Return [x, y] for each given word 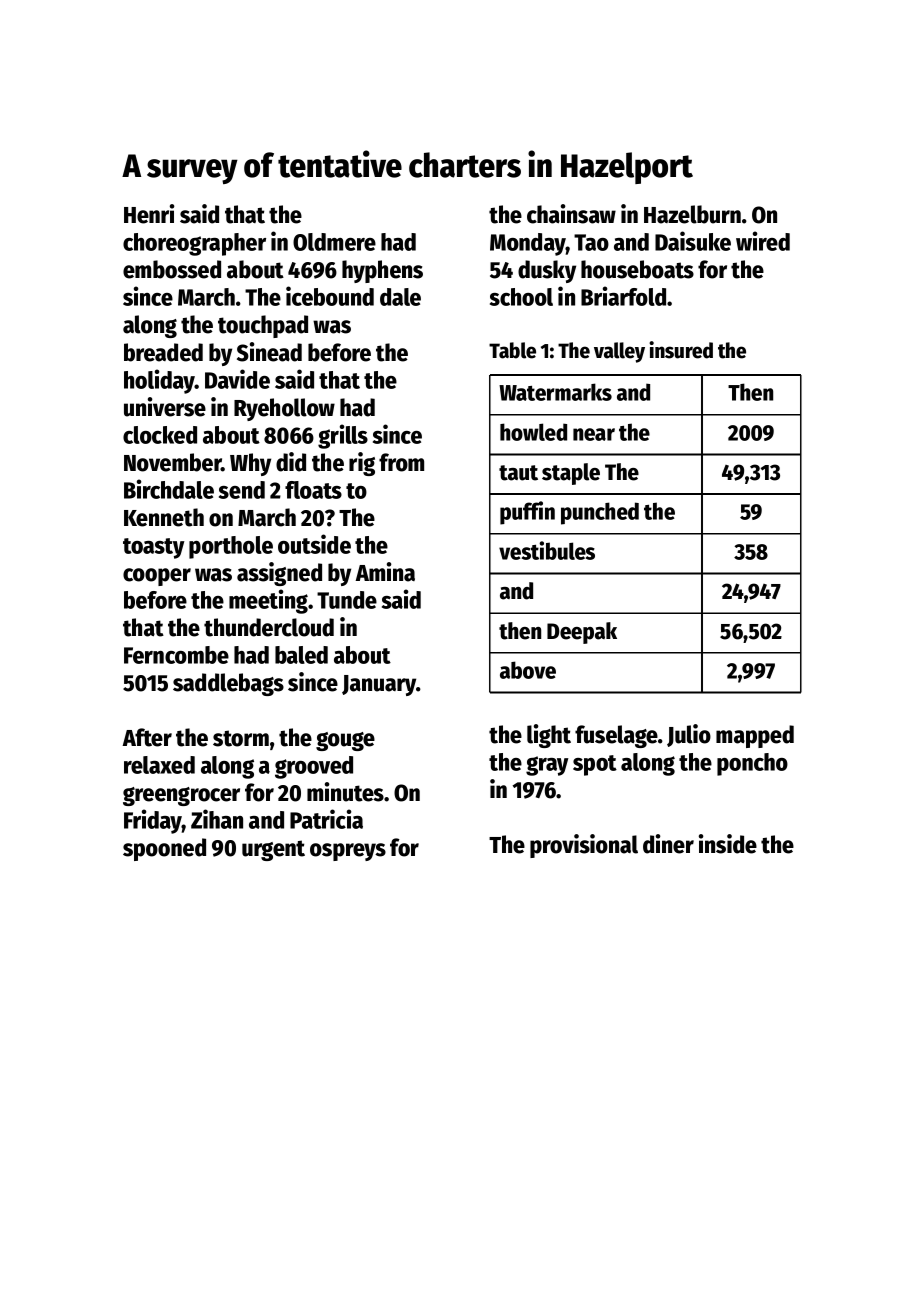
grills [343, 436]
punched [600, 513]
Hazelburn [692, 214]
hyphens [382, 271]
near [594, 434]
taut [518, 473]
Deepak [582, 633]
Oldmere [334, 242]
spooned [164, 849]
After [147, 737]
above [528, 670]
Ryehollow [284, 409]
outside [314, 544]
